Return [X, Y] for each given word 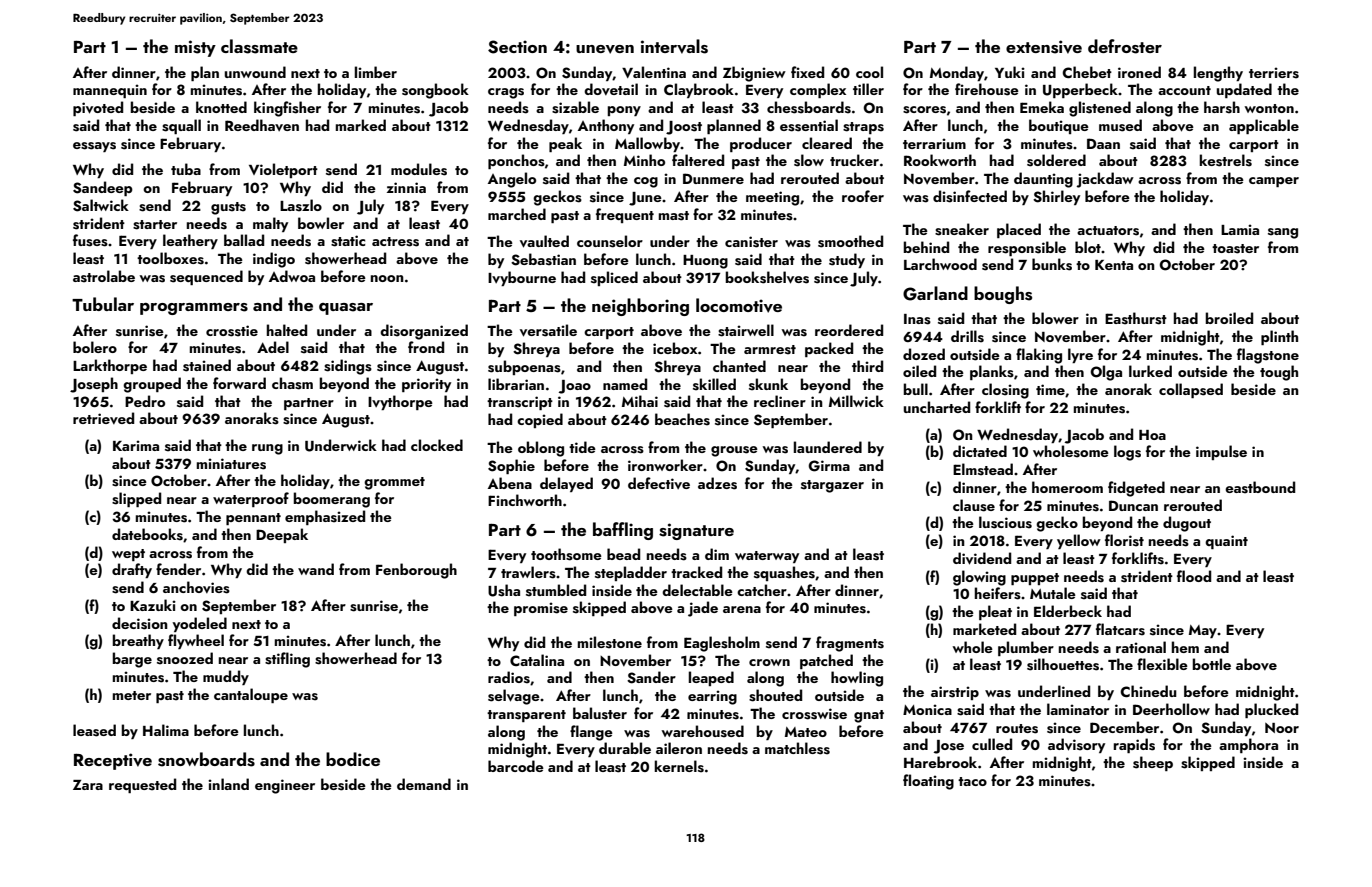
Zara [88, 785]
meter [132, 695]
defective [659, 483]
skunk [768, 384]
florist [1124, 540]
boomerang [331, 500]
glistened [1100, 109]
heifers [998, 593]
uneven [605, 49]
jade [703, 609]
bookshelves [767, 277]
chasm [292, 383]
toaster [1235, 249]
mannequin [110, 91]
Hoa [1152, 435]
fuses [90, 240]
